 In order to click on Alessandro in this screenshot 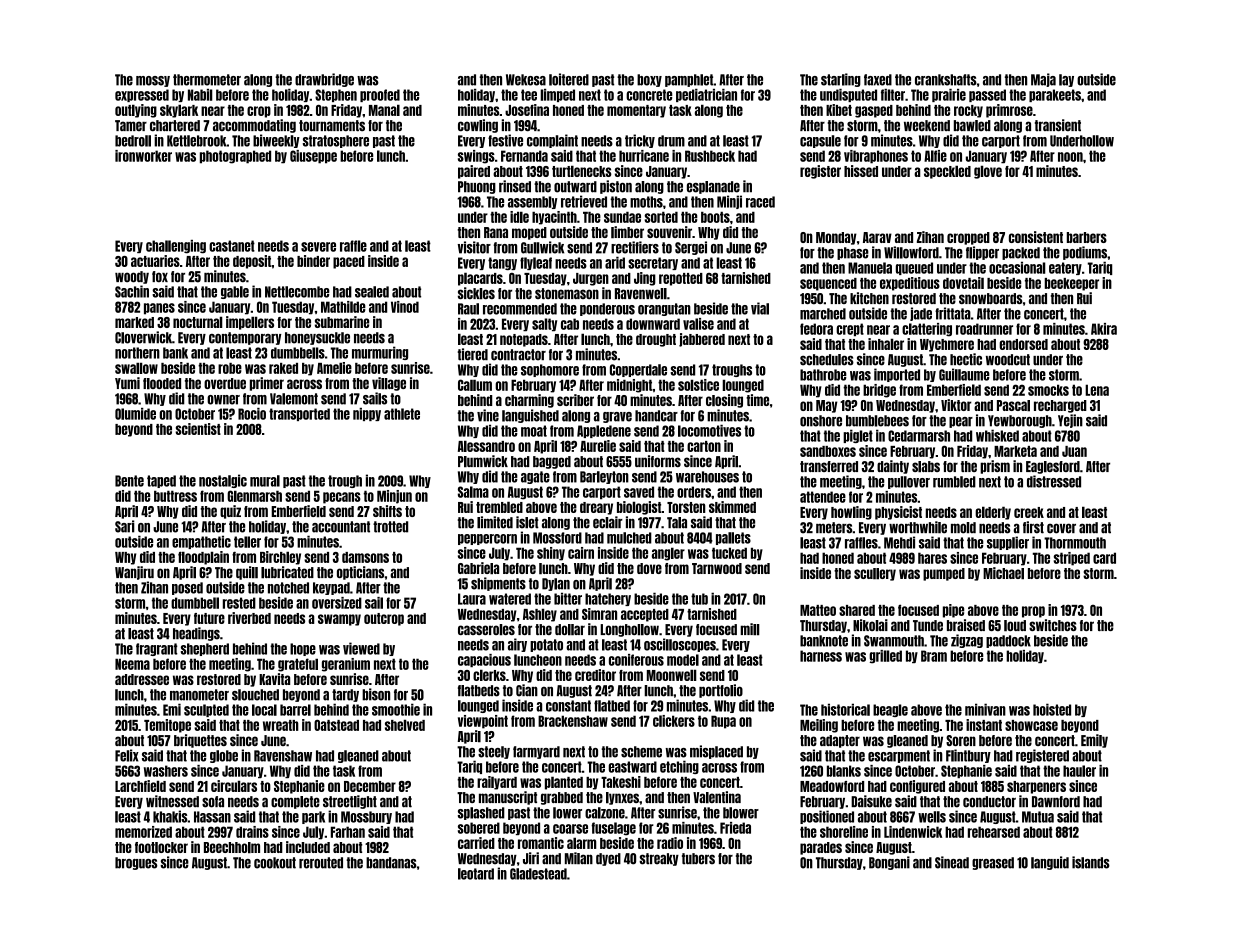, I will do `click(486, 446)`.
